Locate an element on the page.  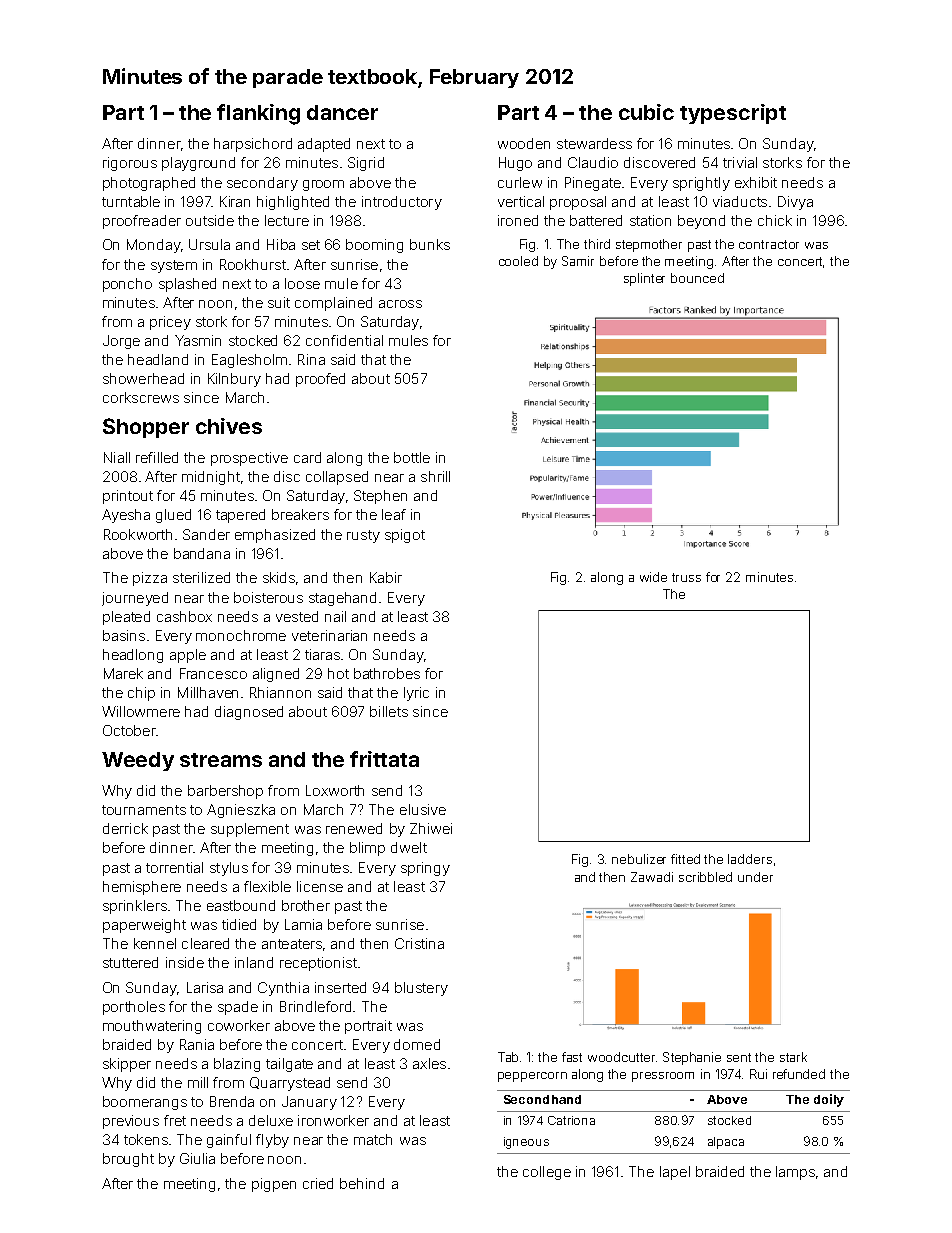
Jorge is located at coordinates (121, 342).
